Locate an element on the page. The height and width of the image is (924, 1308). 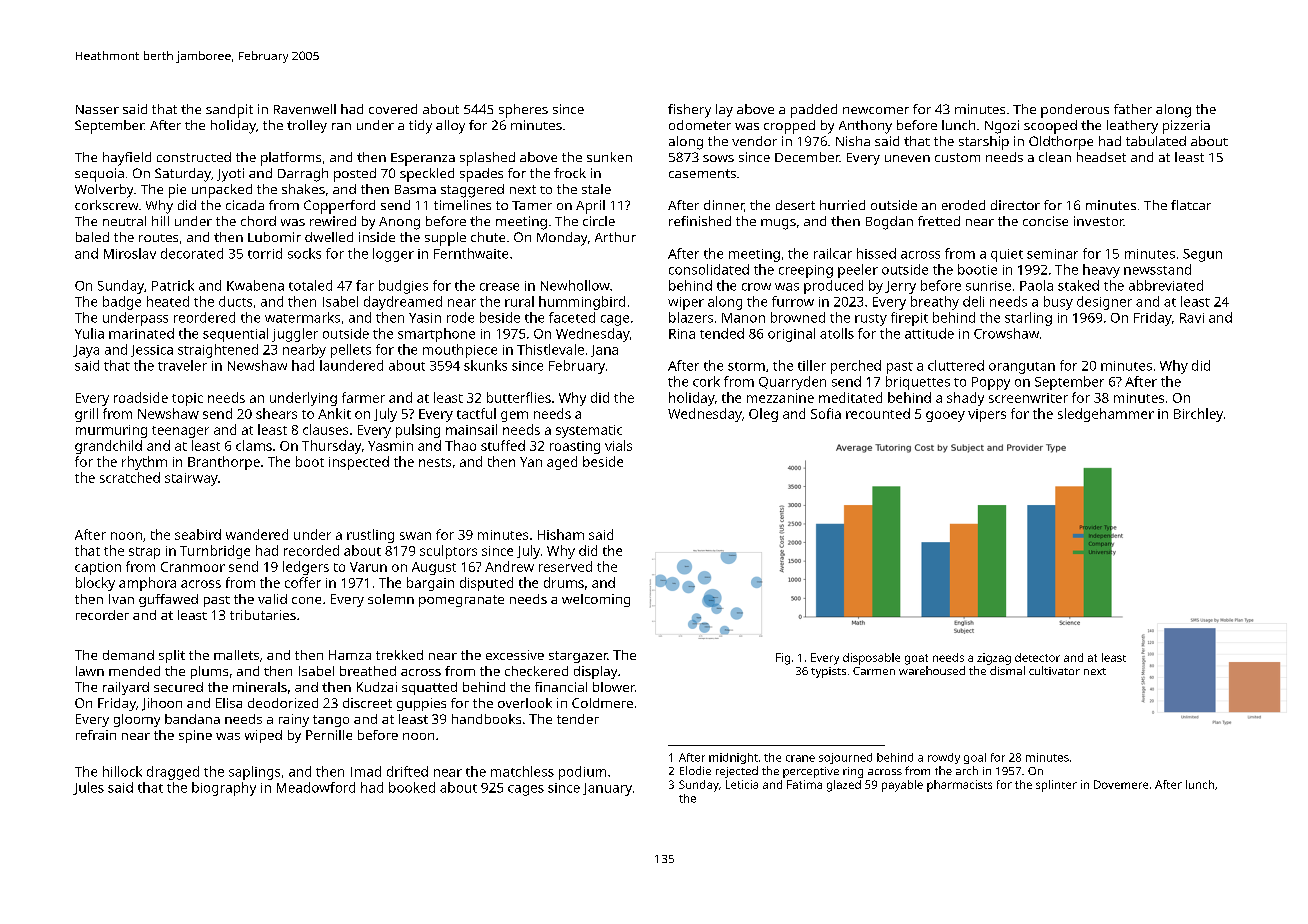
Ravi is located at coordinates (1192, 318).
